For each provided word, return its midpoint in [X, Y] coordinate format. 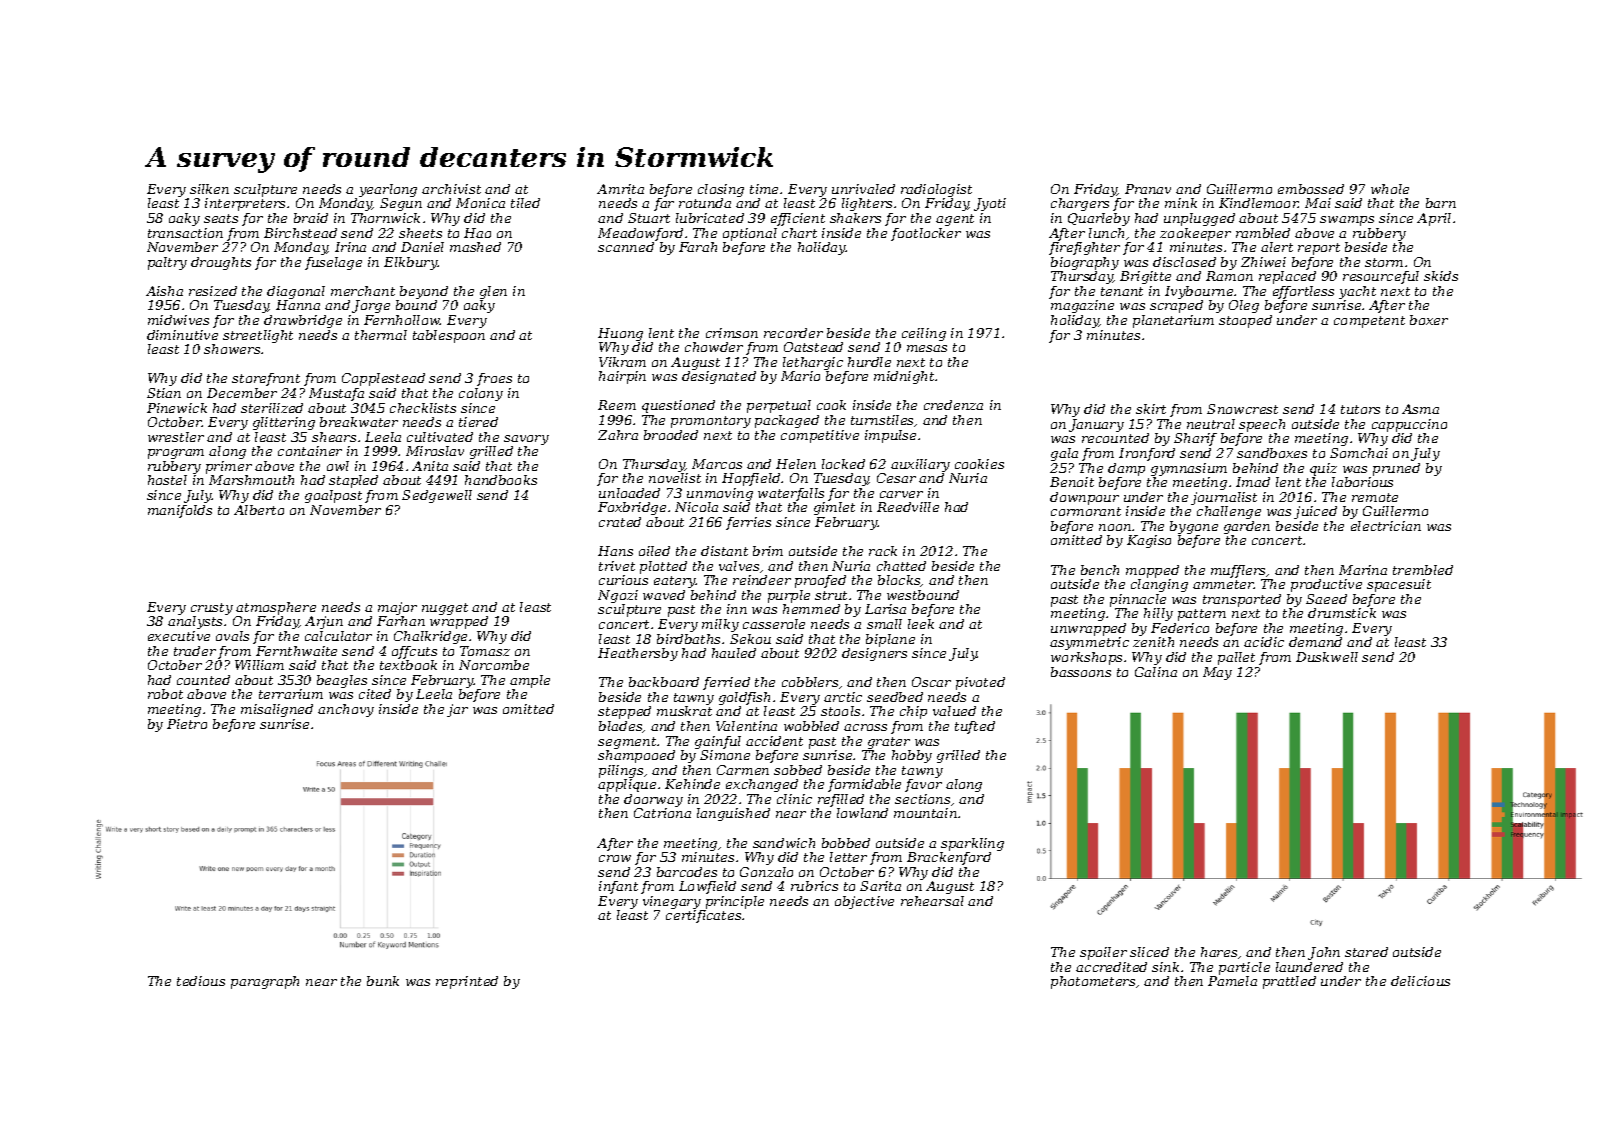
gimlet [834, 508]
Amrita [620, 189]
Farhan [401, 621]
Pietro [187, 724]
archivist [451, 189]
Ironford [1147, 454]
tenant [1122, 291]
